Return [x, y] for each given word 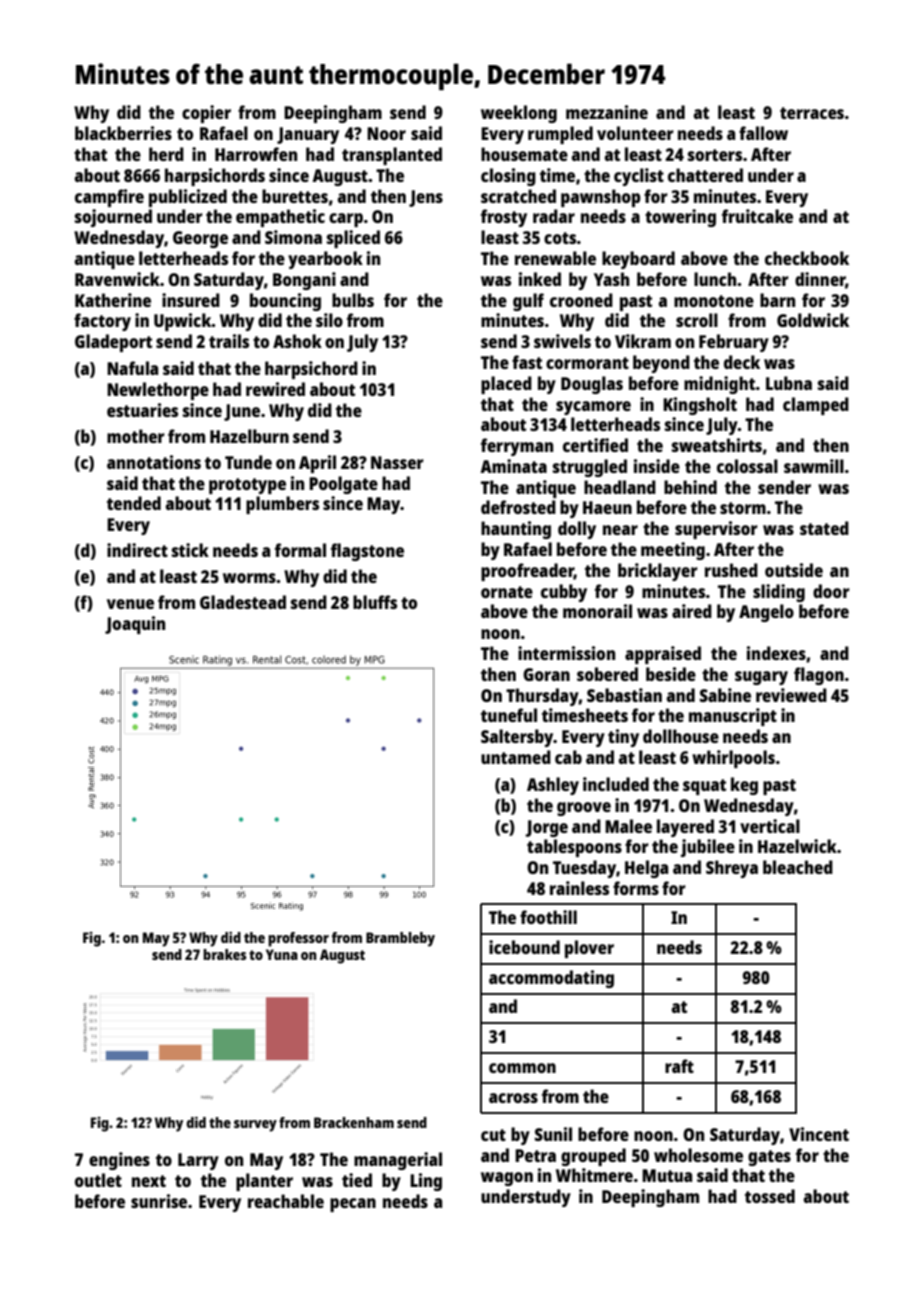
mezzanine [607, 112]
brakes [225, 954]
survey [255, 1126]
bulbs [353, 300]
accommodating [551, 979]
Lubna [789, 383]
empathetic [280, 218]
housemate [524, 154]
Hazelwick [797, 846]
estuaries [142, 410]
